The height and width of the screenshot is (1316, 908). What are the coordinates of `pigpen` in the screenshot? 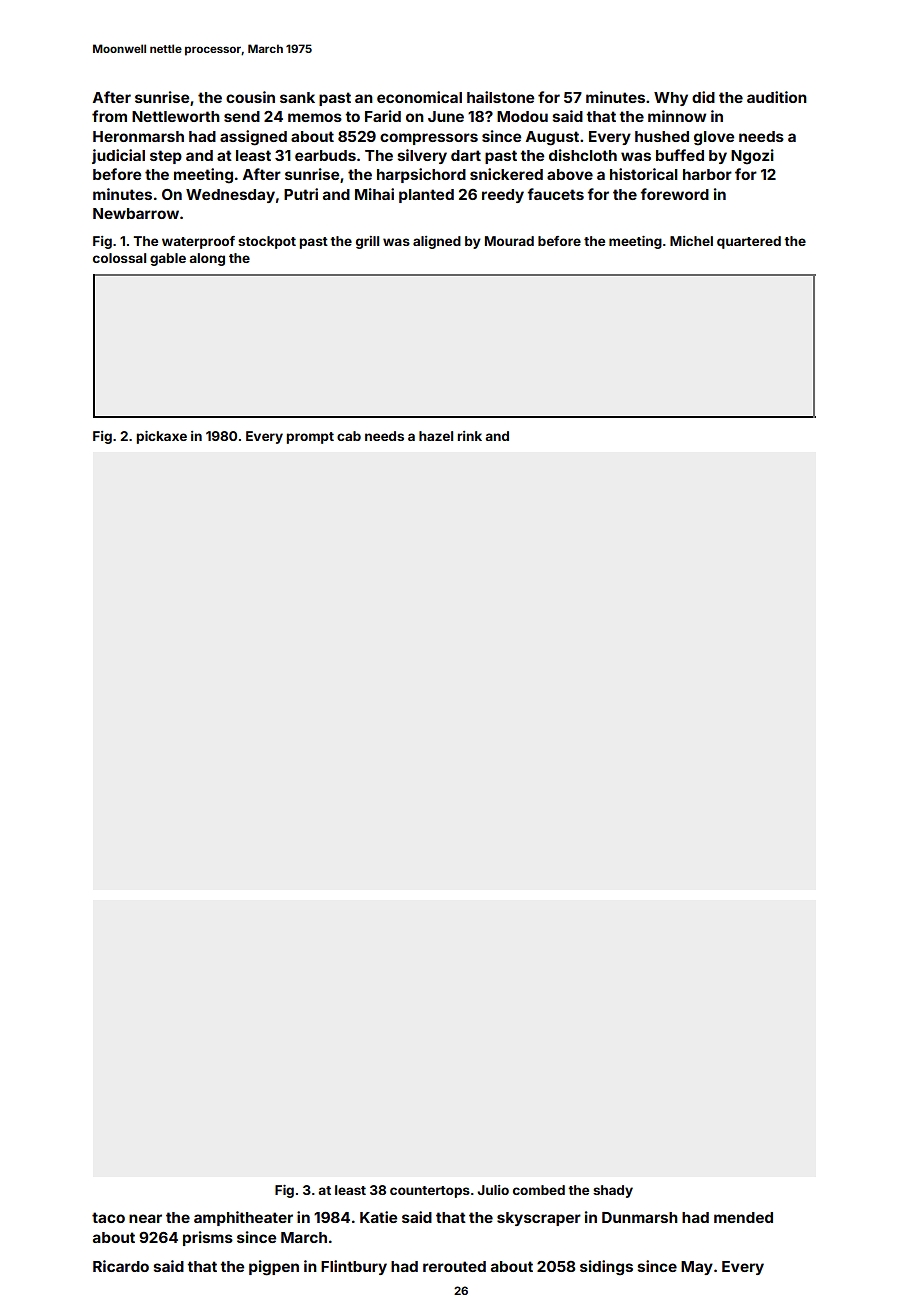 It's located at (274, 1268).
